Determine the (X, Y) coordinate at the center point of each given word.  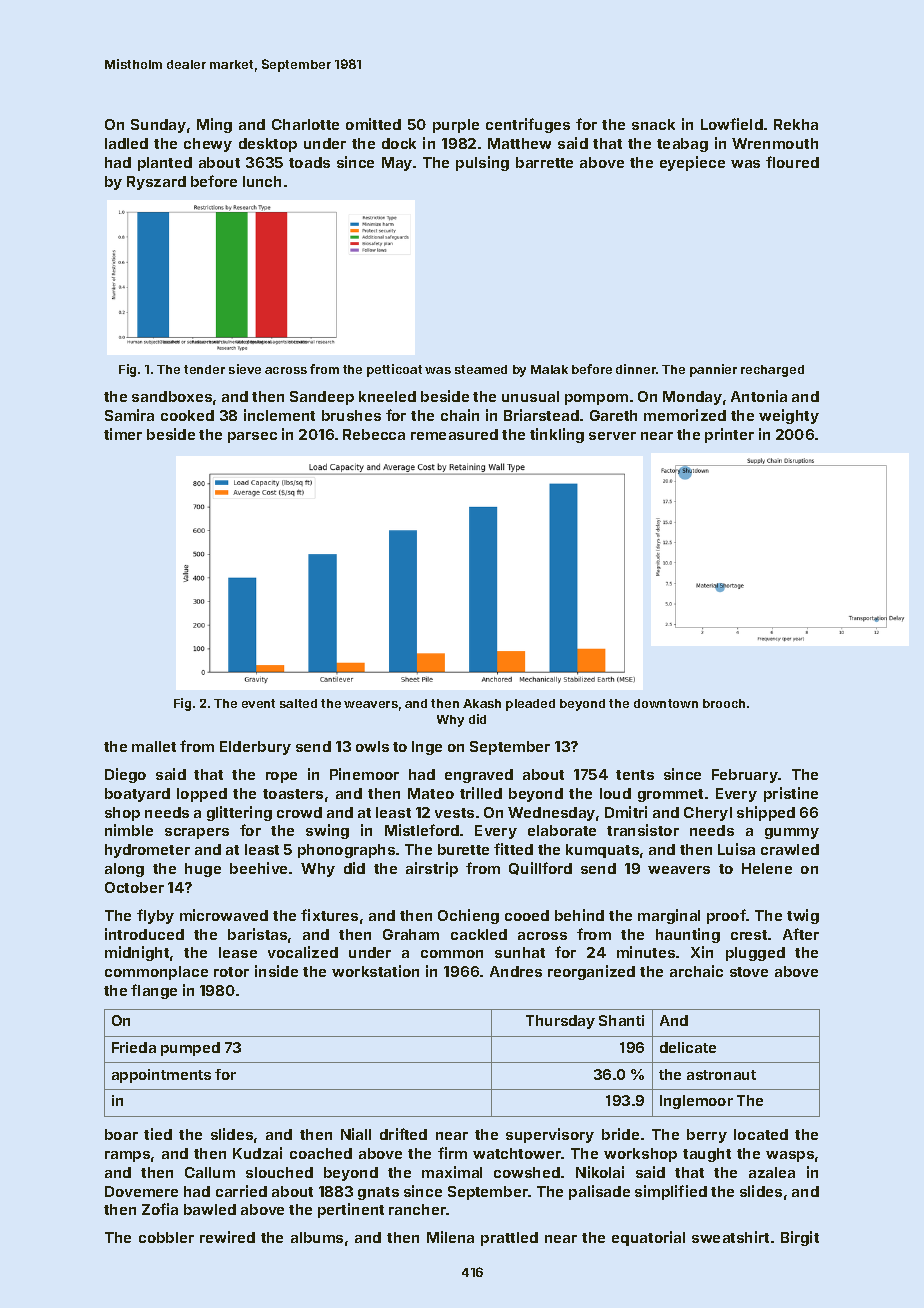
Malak (549, 369)
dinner (636, 369)
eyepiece (692, 163)
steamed (481, 369)
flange (154, 991)
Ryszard (156, 183)
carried (241, 1191)
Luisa (736, 849)
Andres (516, 971)
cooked (187, 415)
